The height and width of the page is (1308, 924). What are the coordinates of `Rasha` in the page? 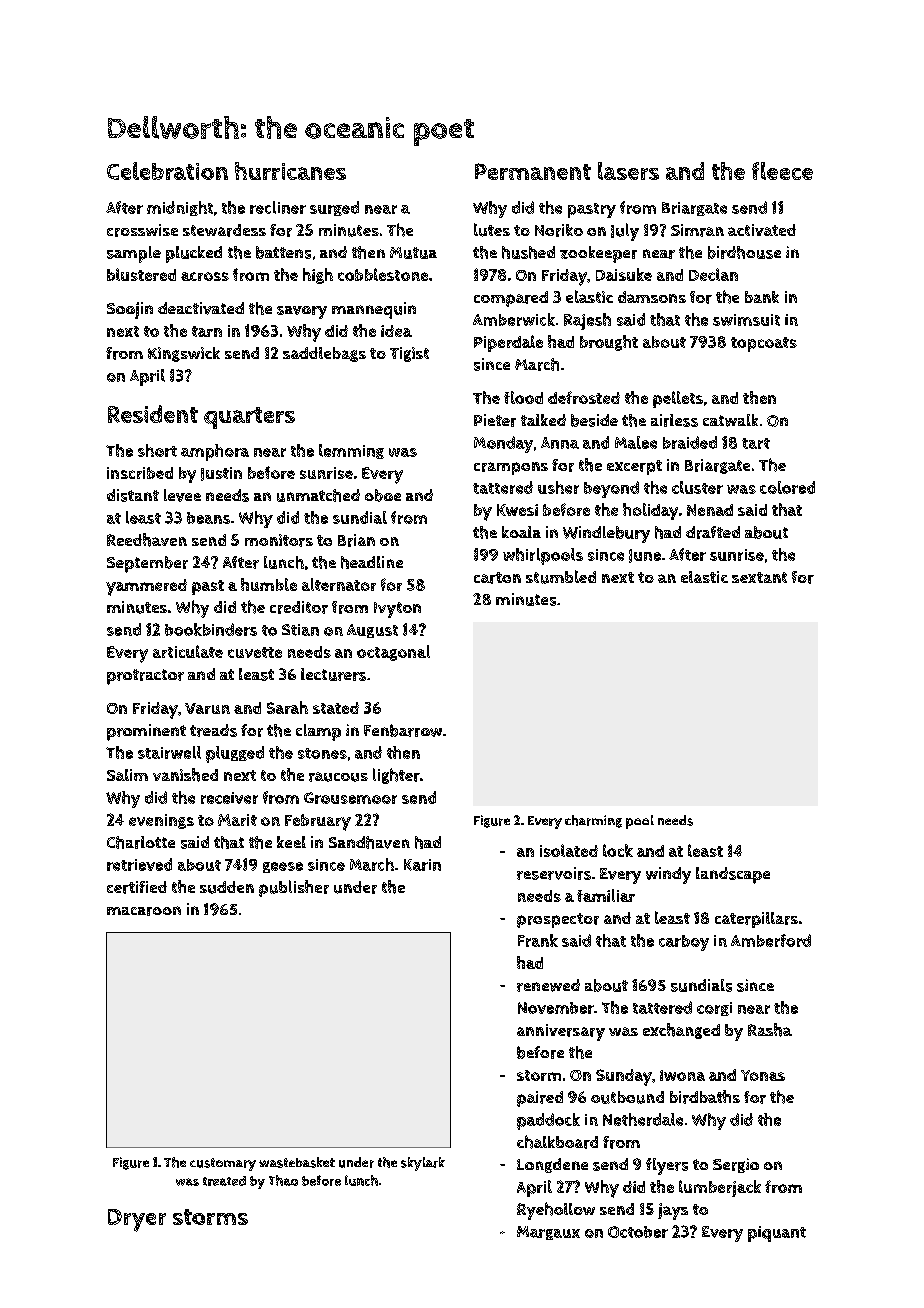 It's located at (770, 1030).
